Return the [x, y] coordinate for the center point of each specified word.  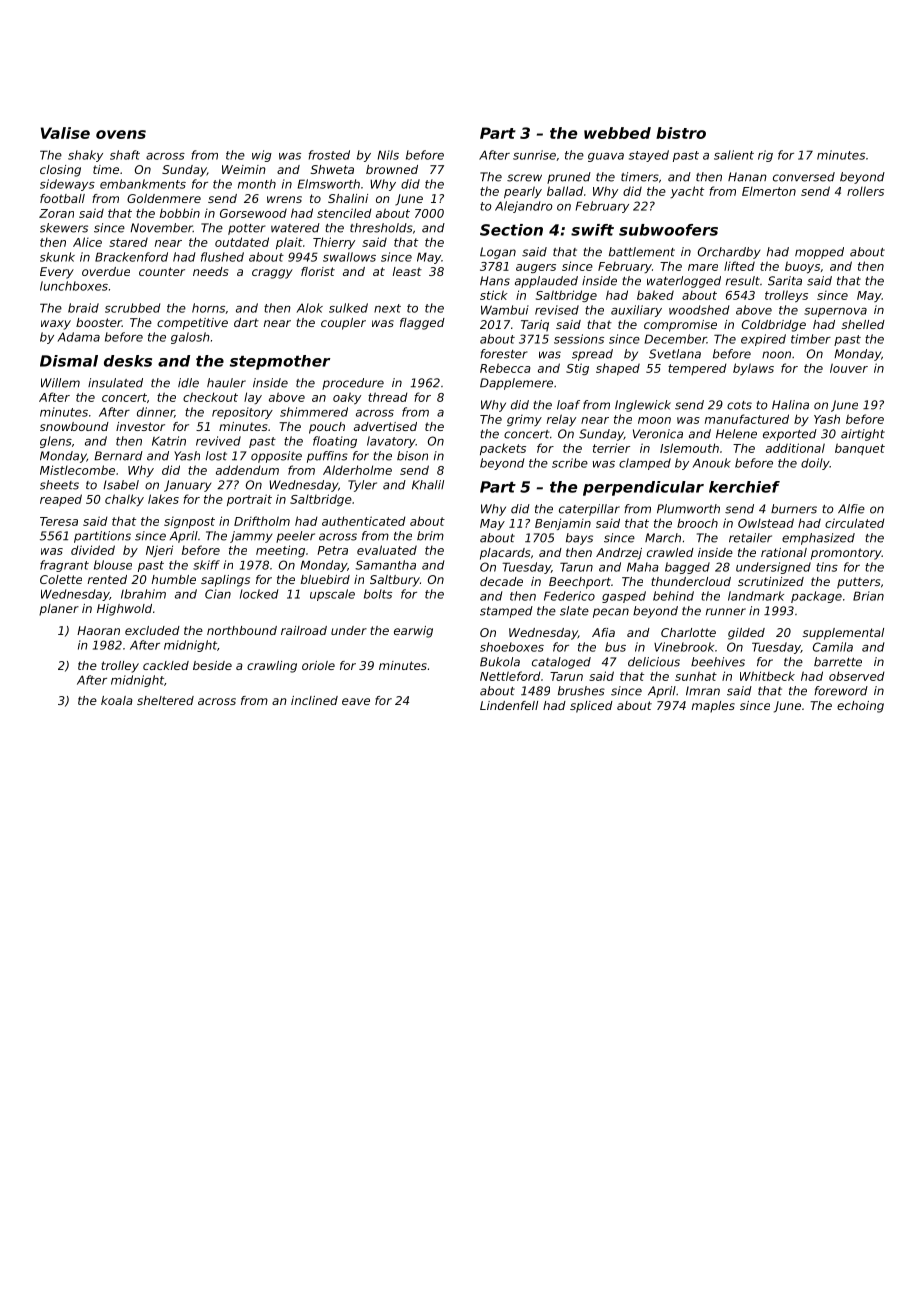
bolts [378, 594]
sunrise [534, 155]
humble [174, 579]
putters [858, 583]
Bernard [118, 456]
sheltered [165, 700]
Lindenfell [509, 705]
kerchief [744, 487]
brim [430, 536]
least [407, 271]
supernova [835, 312]
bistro [681, 133]
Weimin [244, 169]
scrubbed [132, 308]
